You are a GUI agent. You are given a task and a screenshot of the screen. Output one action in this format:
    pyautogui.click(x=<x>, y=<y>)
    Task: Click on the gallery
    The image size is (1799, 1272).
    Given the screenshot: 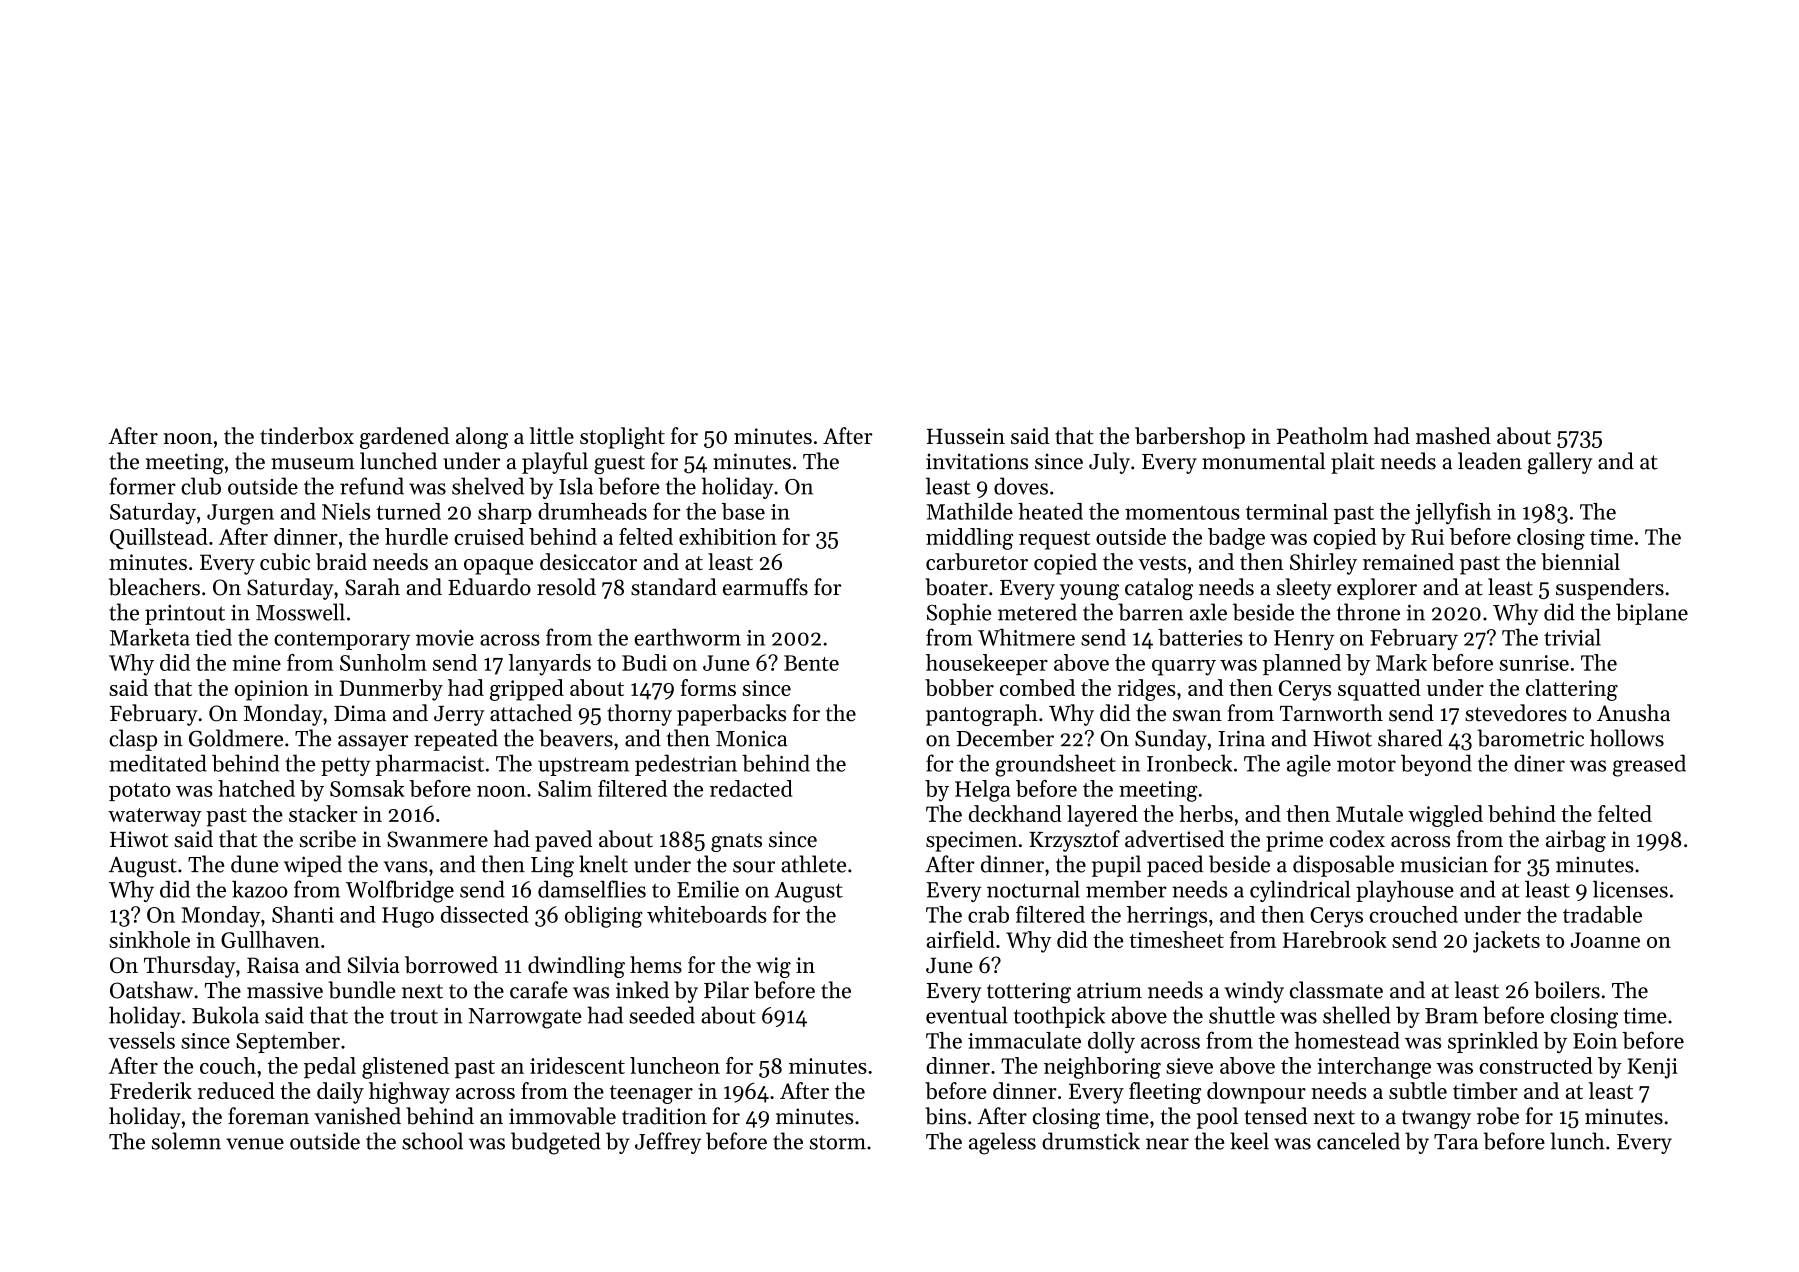 What is the action you would take?
    pyautogui.click(x=1560, y=463)
